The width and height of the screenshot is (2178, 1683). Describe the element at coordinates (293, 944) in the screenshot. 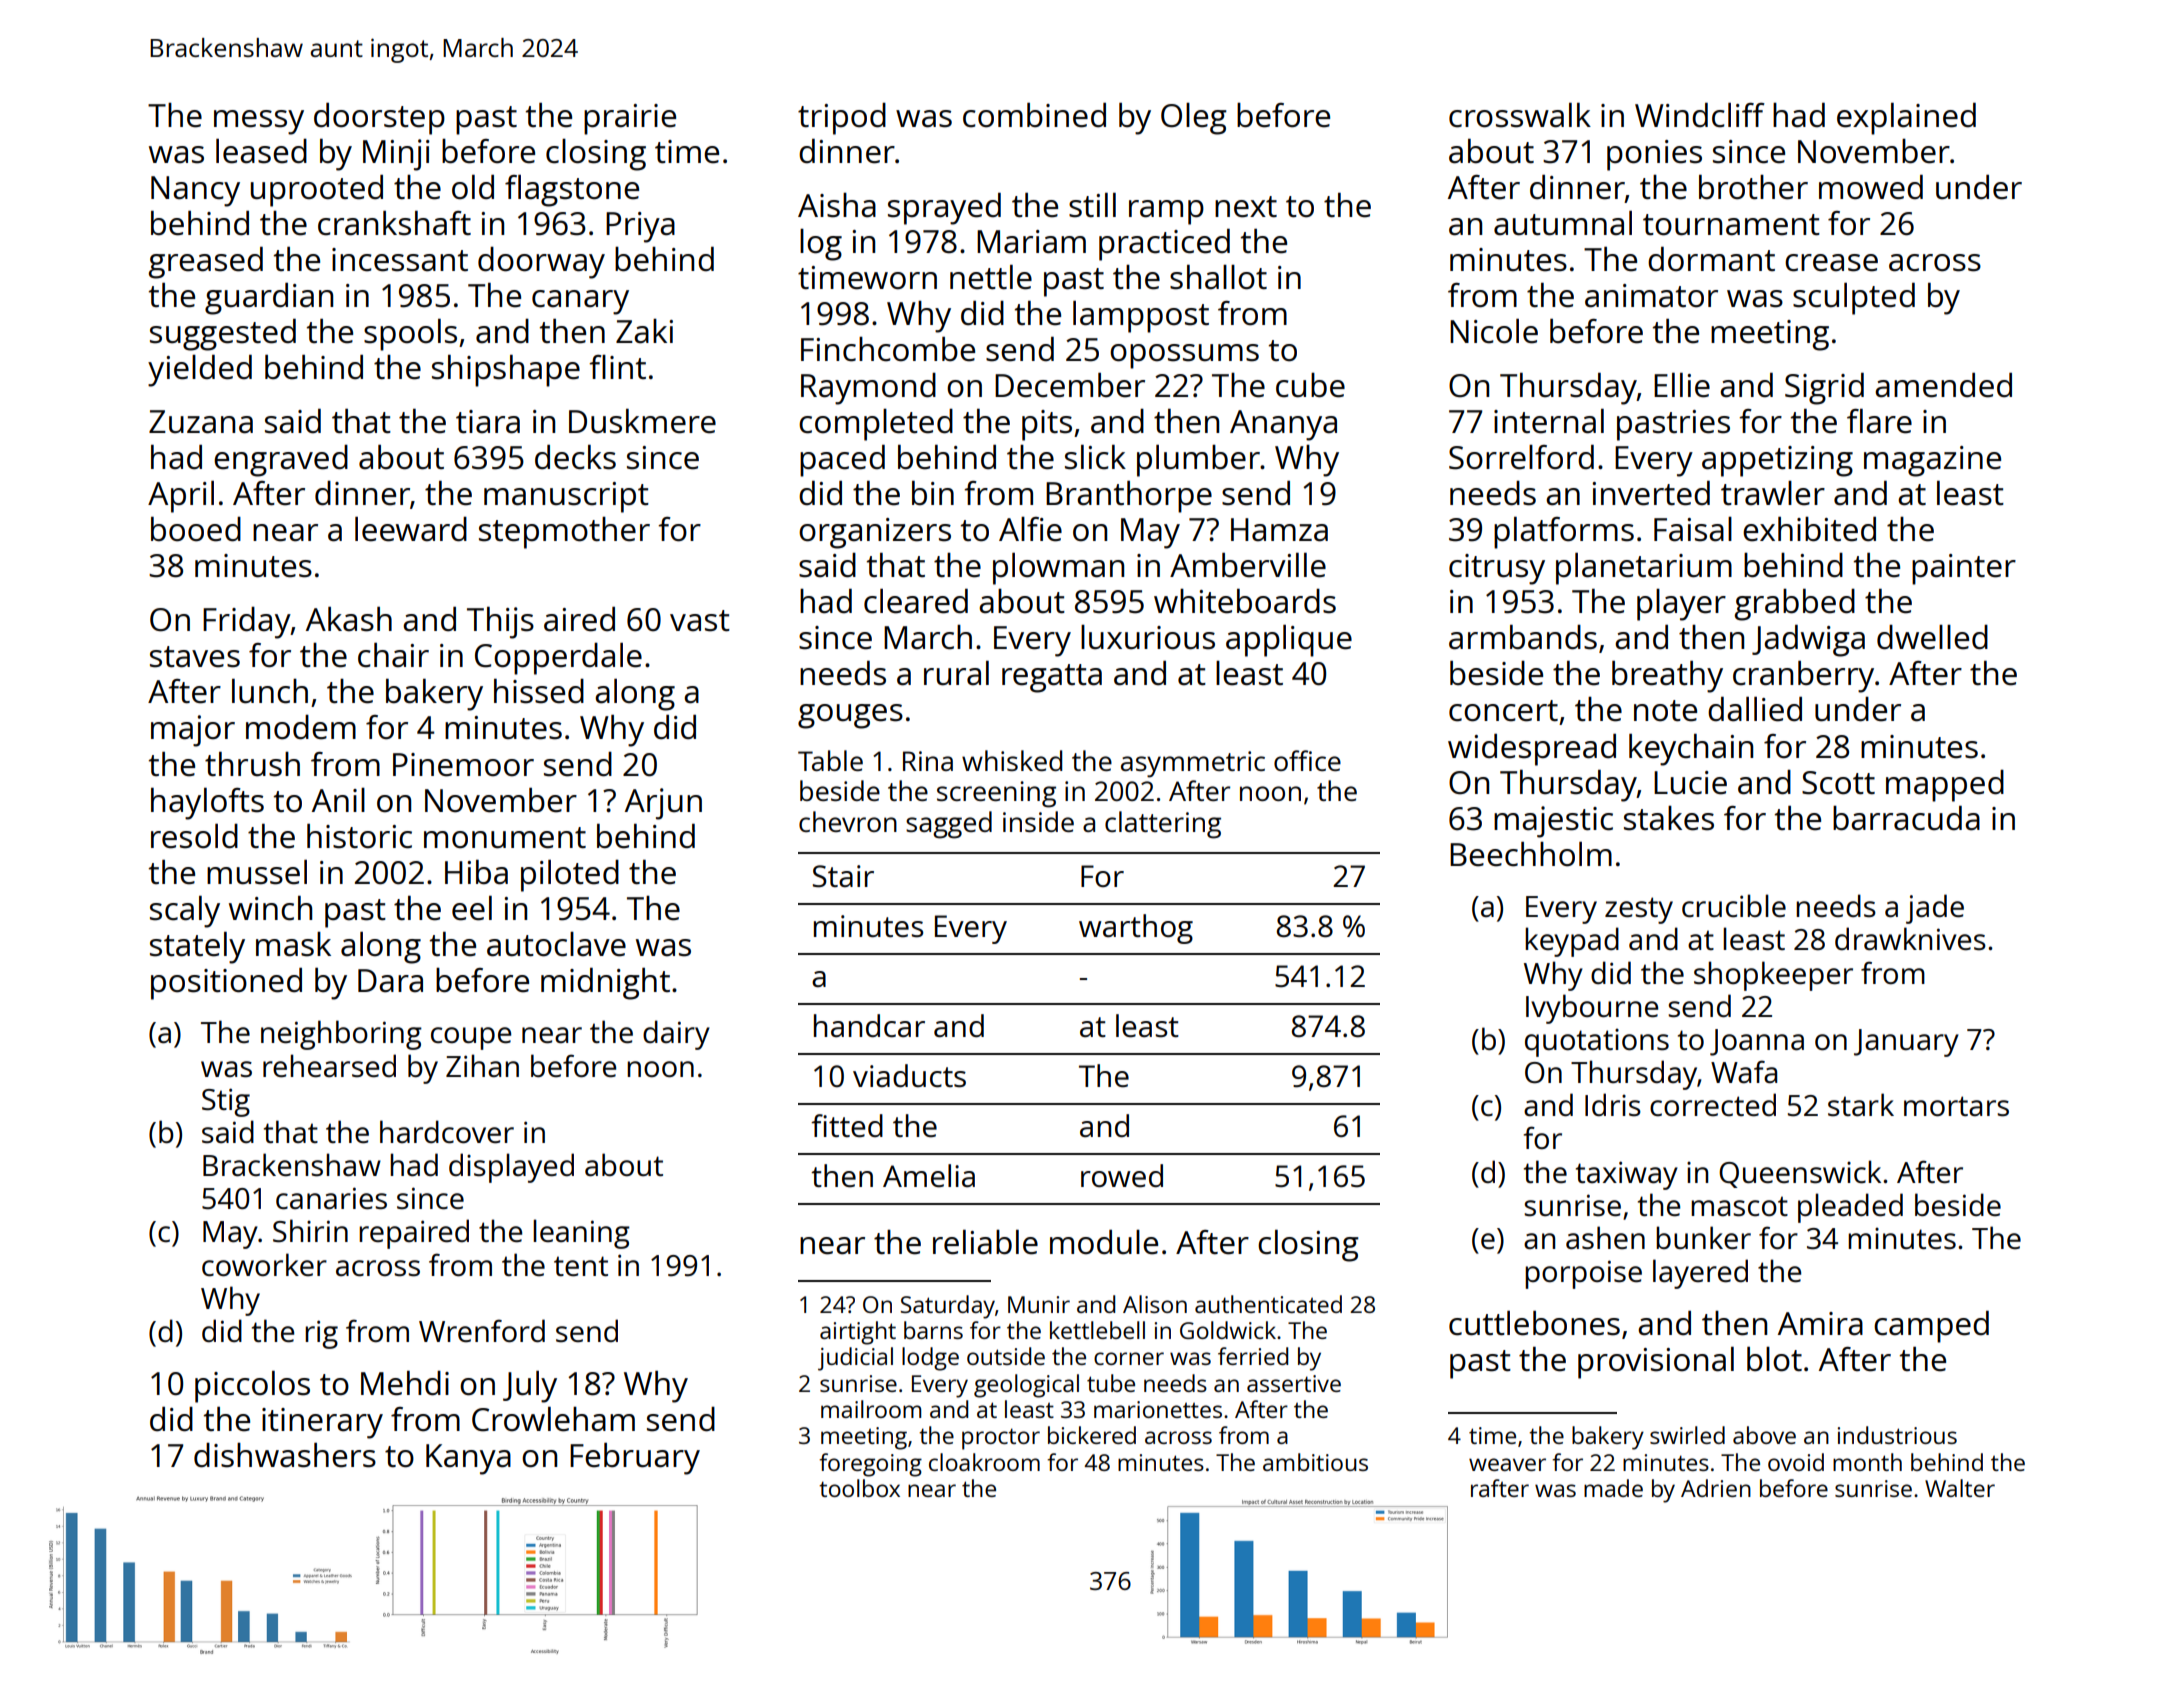

I see `mask` at that location.
